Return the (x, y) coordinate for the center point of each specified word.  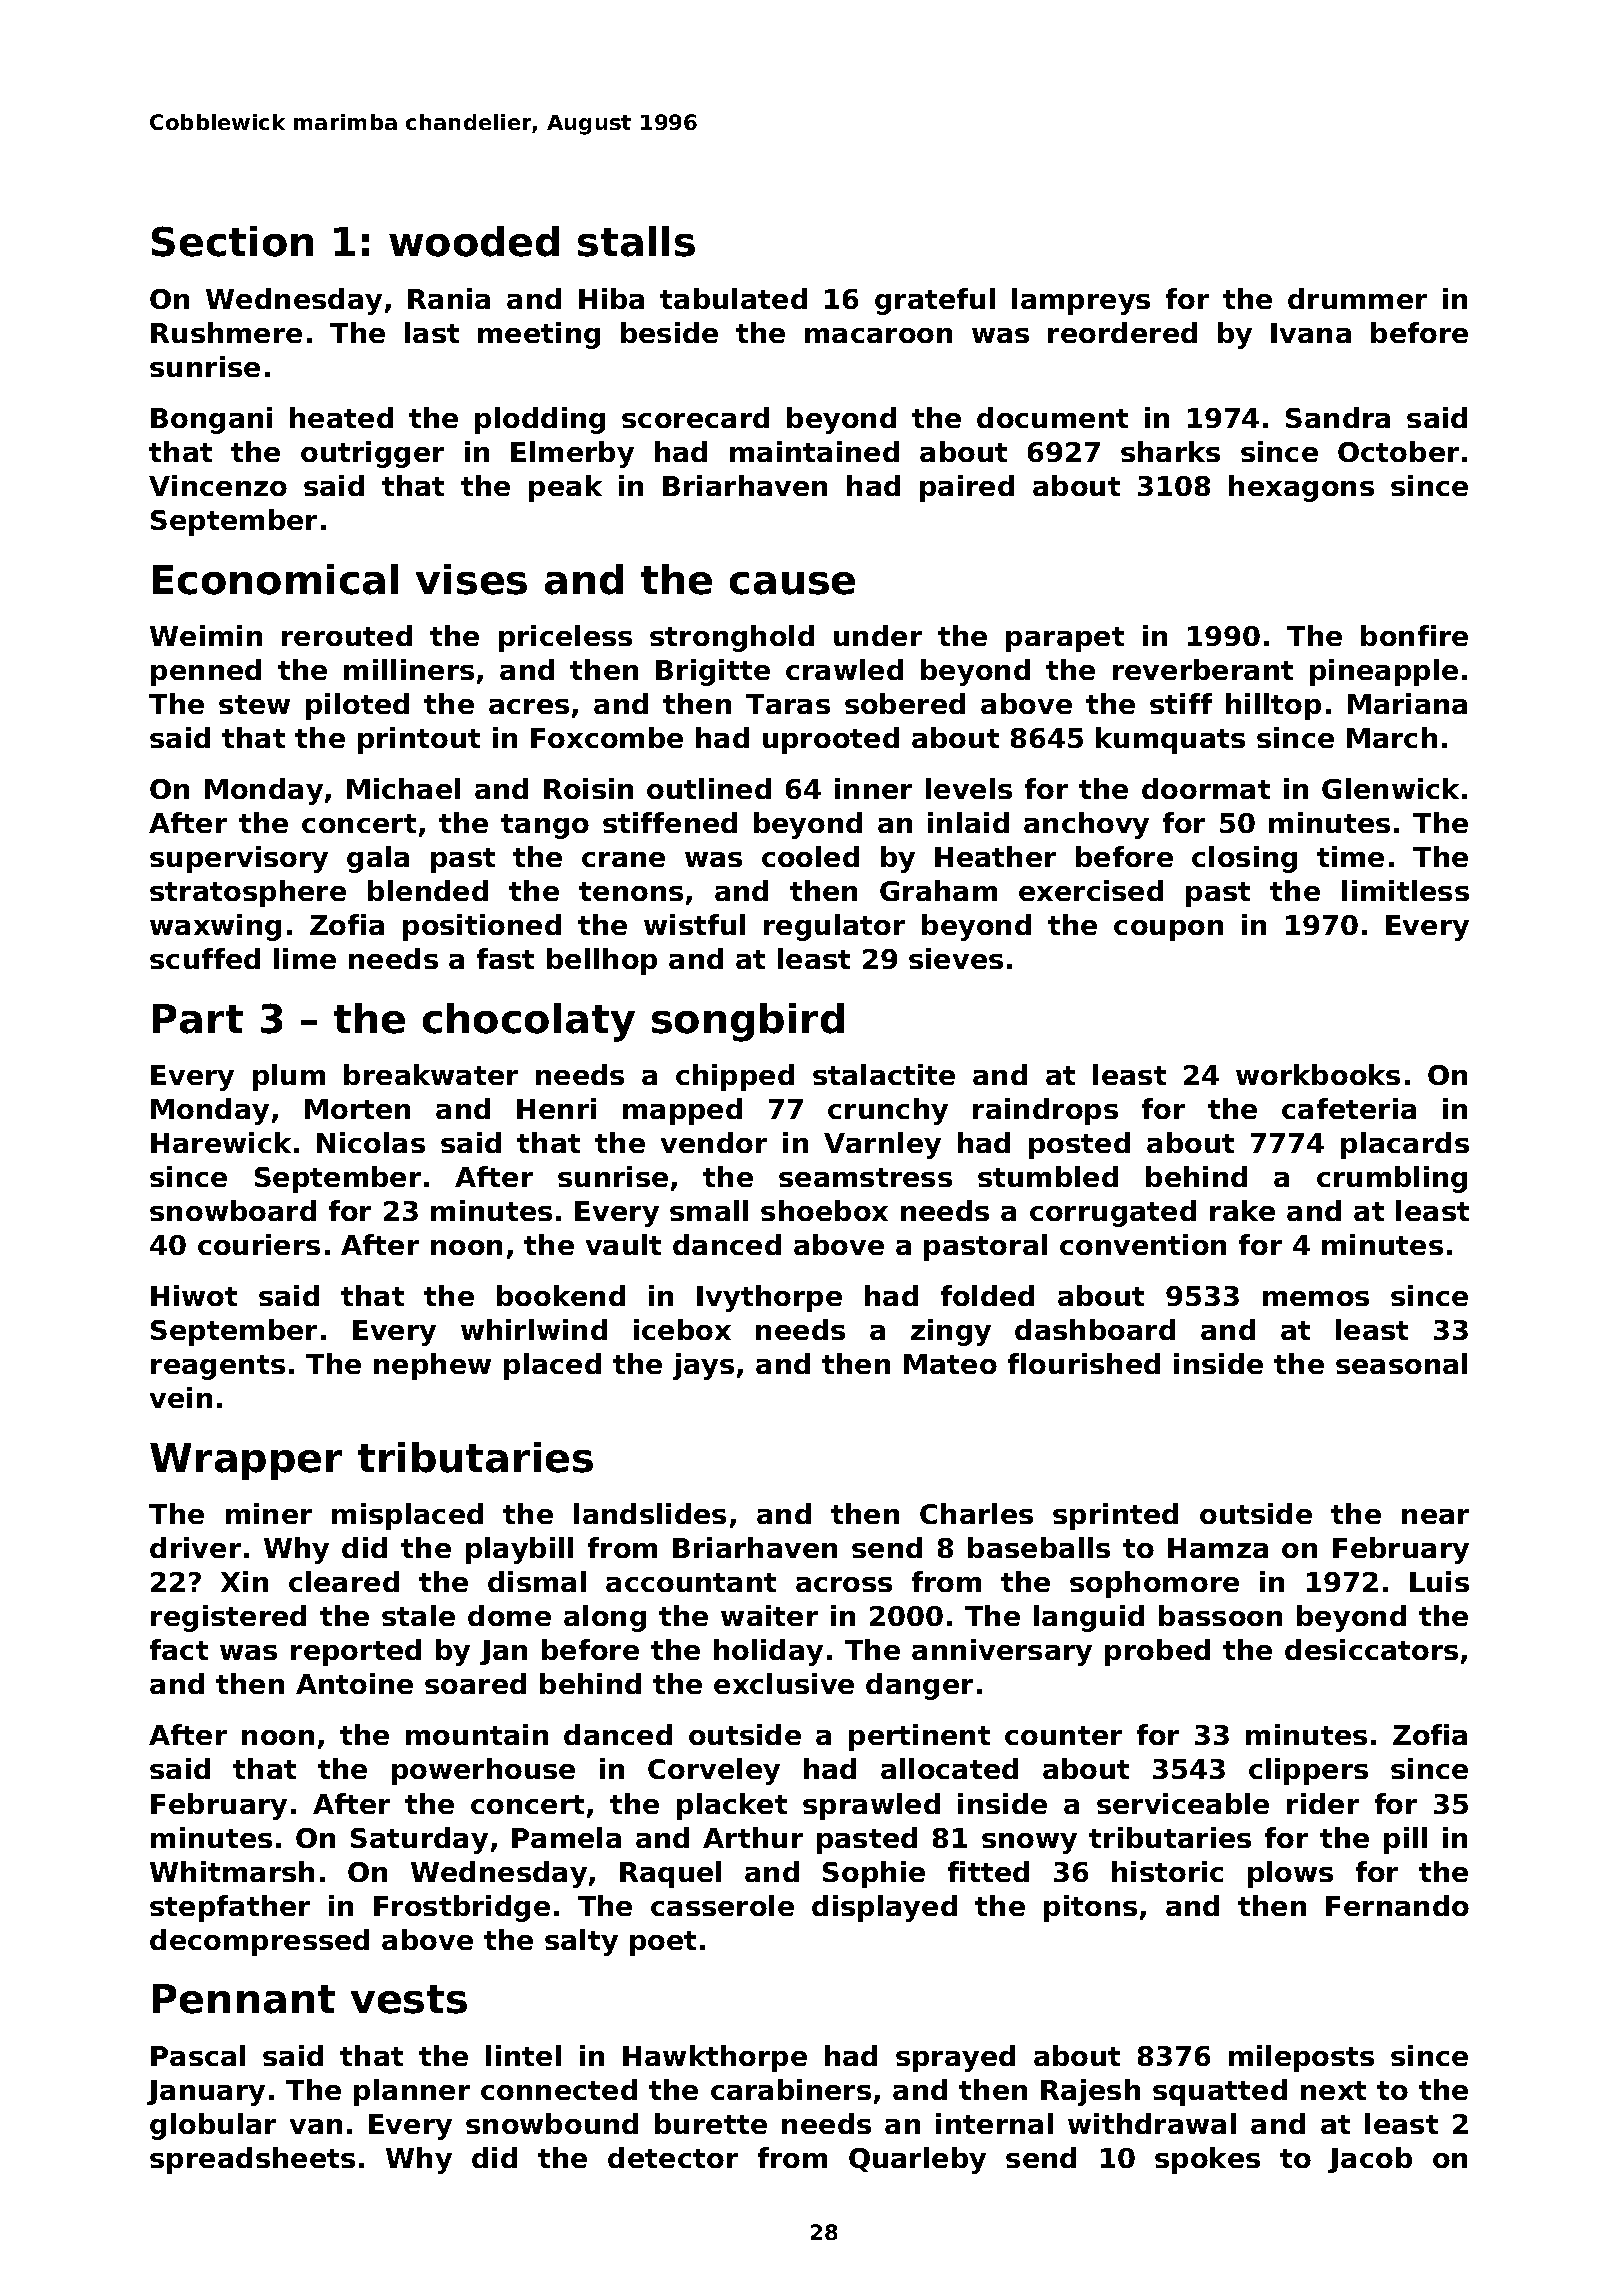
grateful (935, 301)
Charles (976, 1513)
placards (1405, 1145)
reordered (1122, 332)
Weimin (206, 635)
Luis (1439, 1581)
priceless (565, 638)
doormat (1206, 788)
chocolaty (529, 1022)
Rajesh (1090, 2092)
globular (213, 2126)
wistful (694, 924)
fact (179, 1649)
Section (232, 241)
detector (673, 2157)
